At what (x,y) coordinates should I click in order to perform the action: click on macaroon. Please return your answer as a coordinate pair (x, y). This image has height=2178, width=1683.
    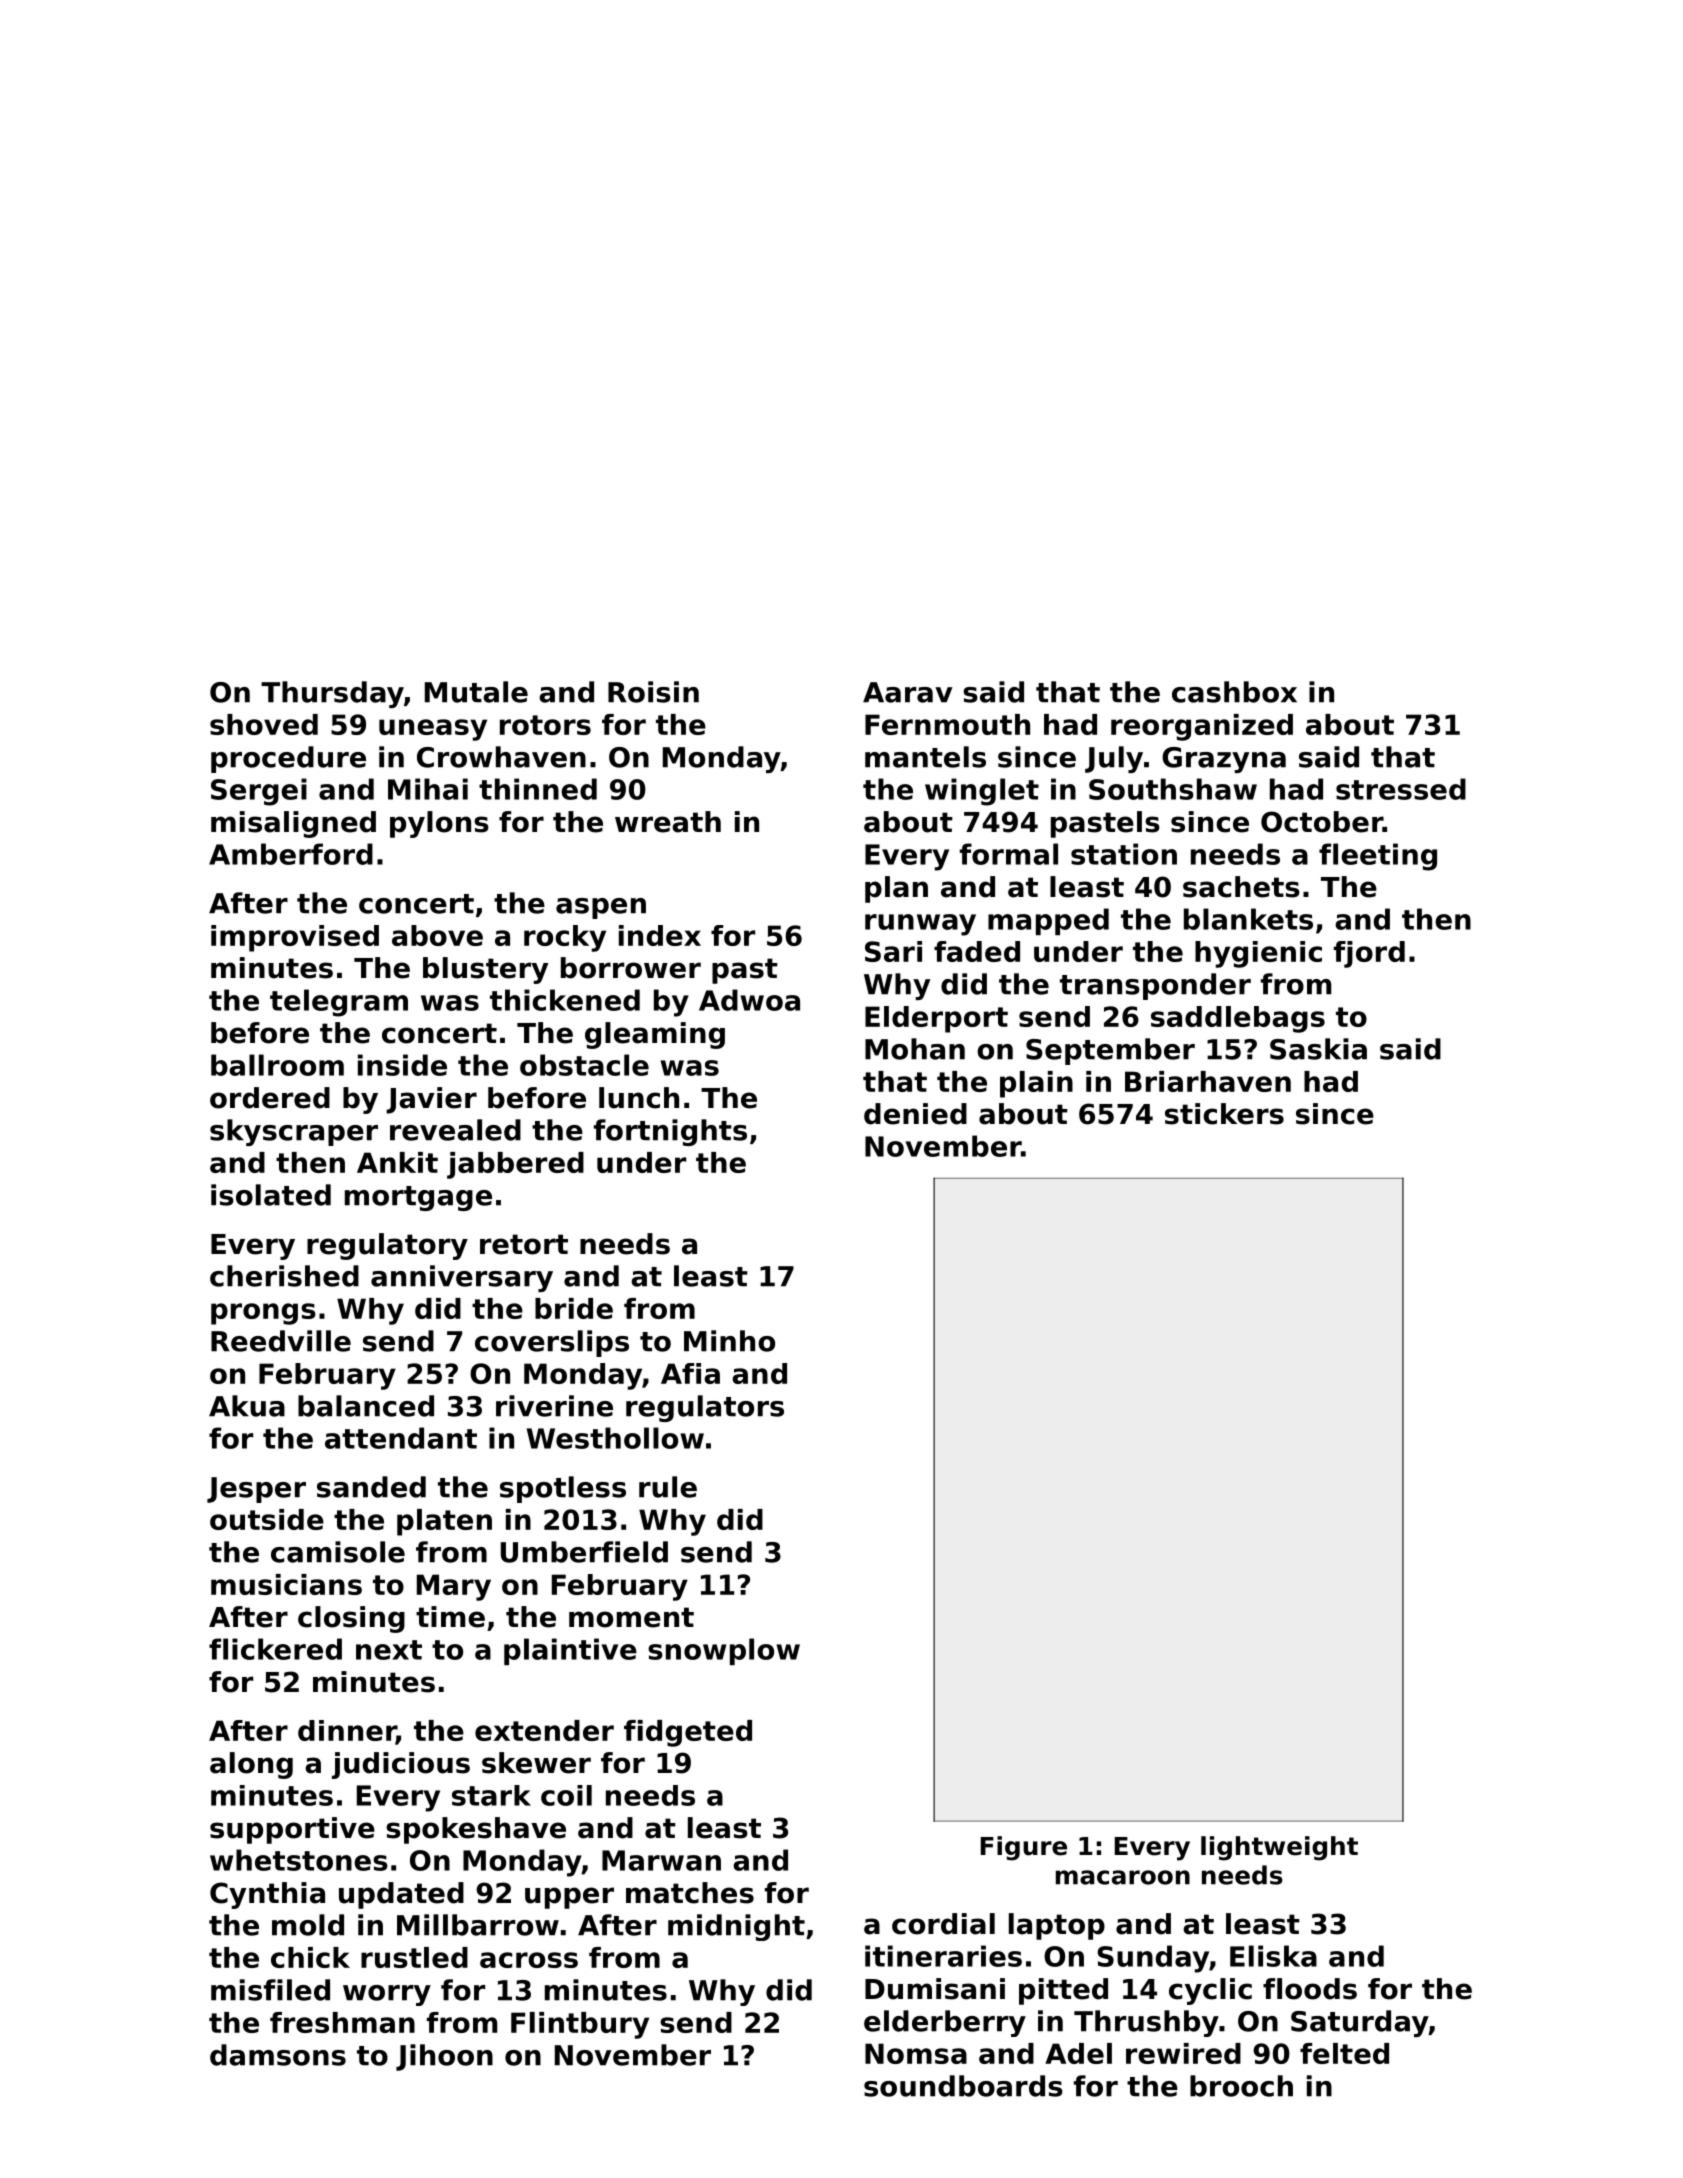
    Looking at the image, I should click on (1123, 1877).
